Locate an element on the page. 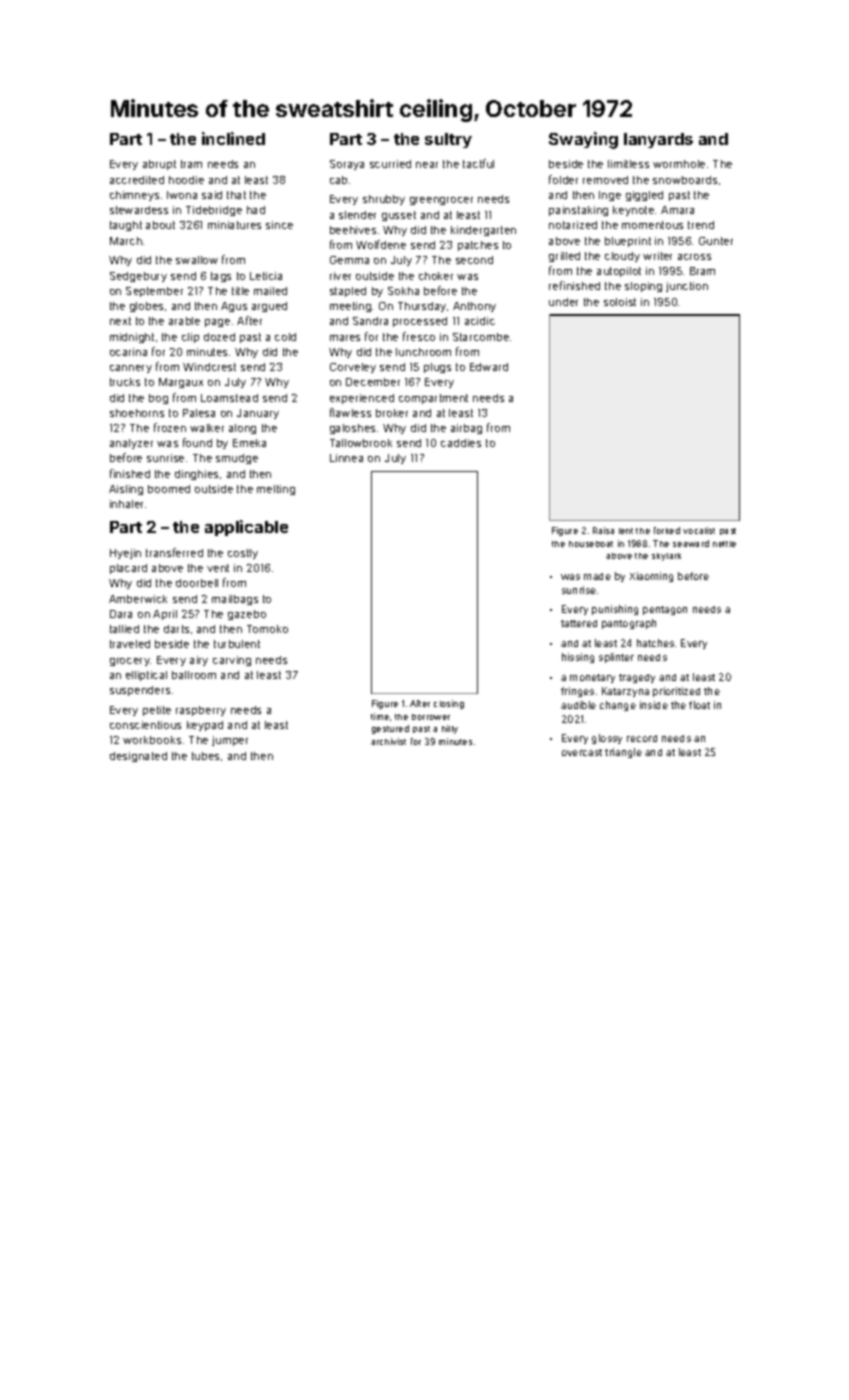 Image resolution: width=849 pixels, height=1400 pixels. lanyards is located at coordinates (658, 140).
